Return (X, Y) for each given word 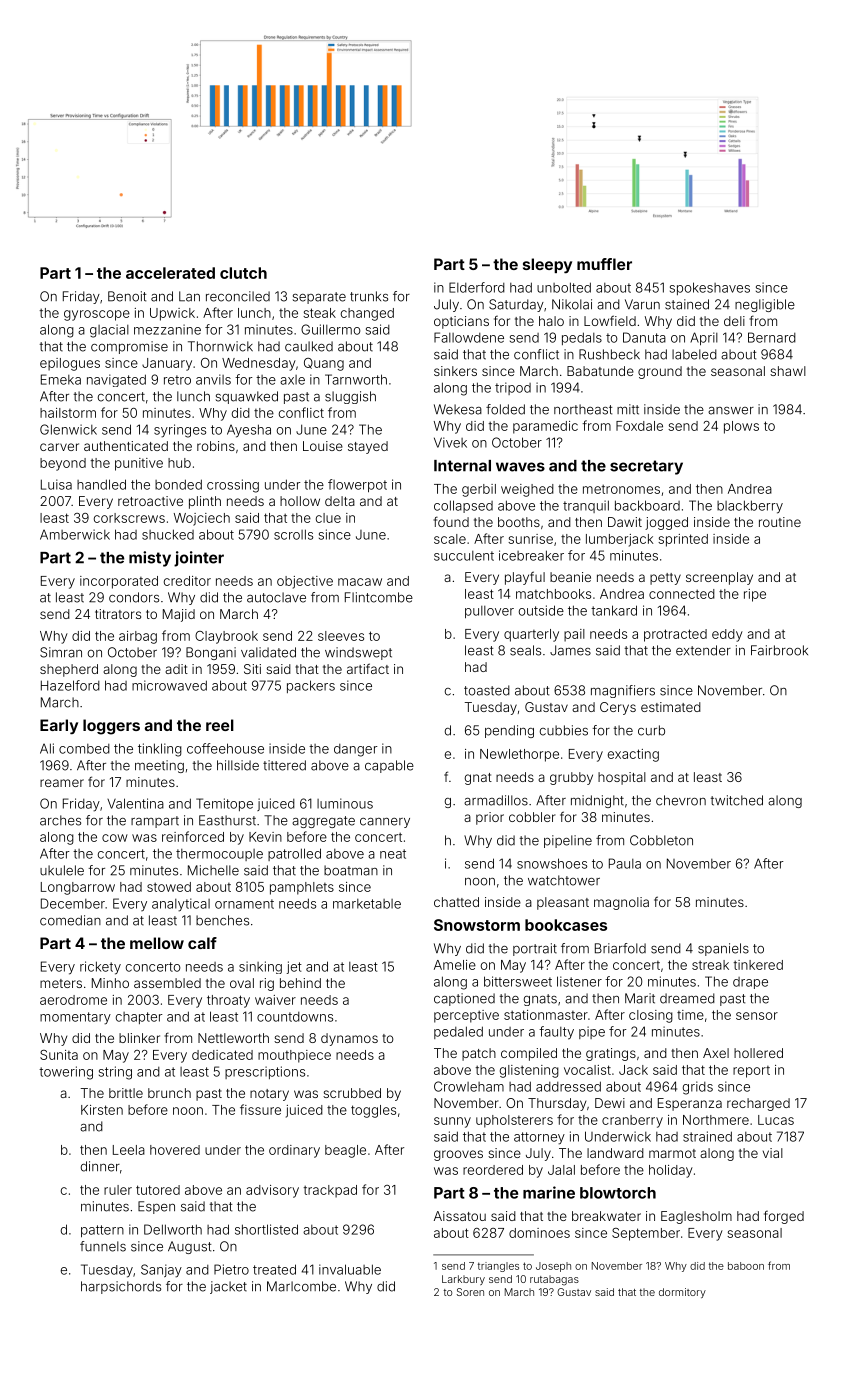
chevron (681, 800)
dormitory (682, 1293)
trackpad (330, 1191)
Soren (470, 1292)
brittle (126, 1093)
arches (60, 820)
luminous (345, 803)
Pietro (231, 1269)
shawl (788, 371)
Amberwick (75, 534)
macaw (360, 582)
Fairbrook (779, 650)
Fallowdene (469, 337)
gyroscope (97, 315)
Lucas (776, 1120)
